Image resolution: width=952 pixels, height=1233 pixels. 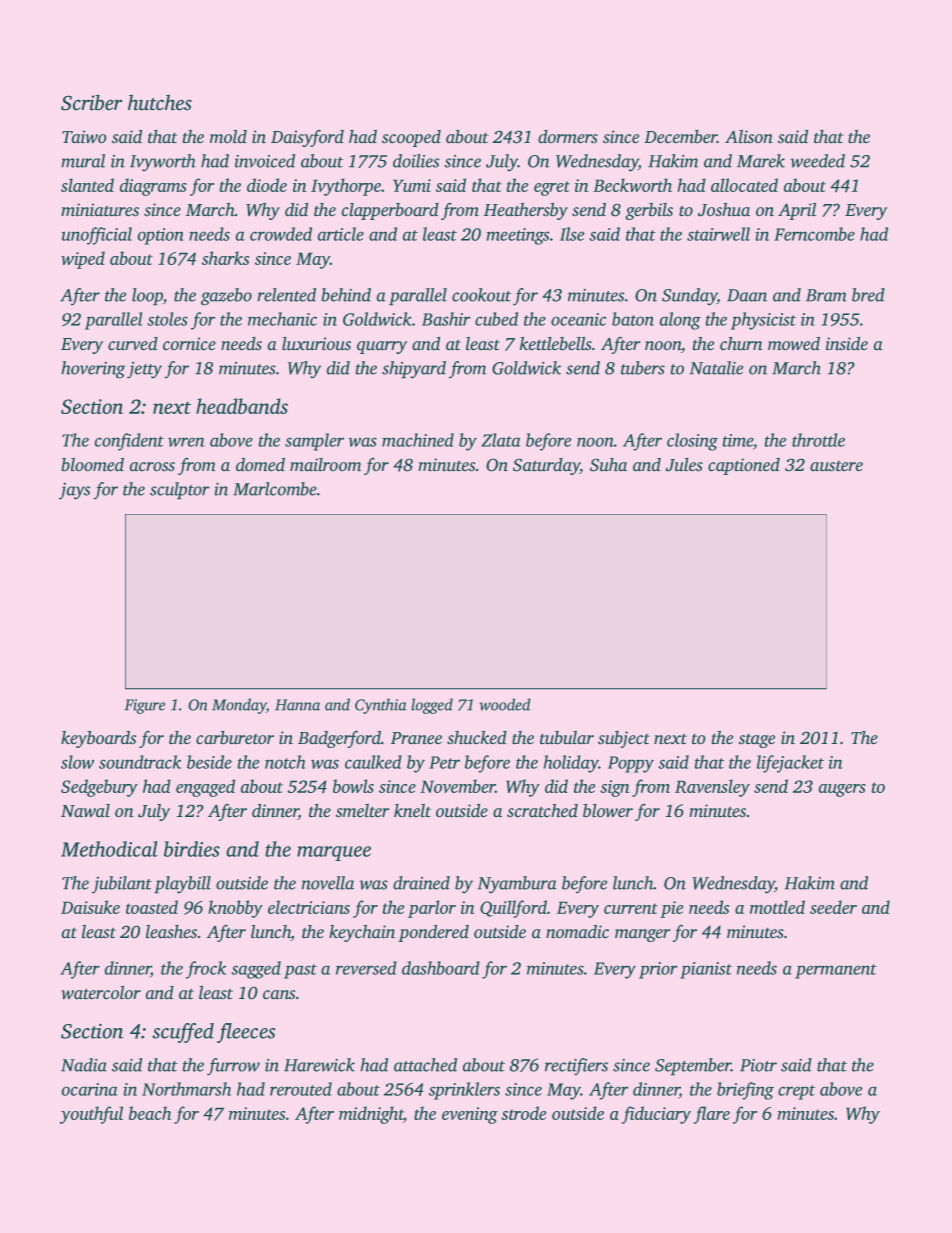 I want to click on scooped, so click(x=411, y=138).
